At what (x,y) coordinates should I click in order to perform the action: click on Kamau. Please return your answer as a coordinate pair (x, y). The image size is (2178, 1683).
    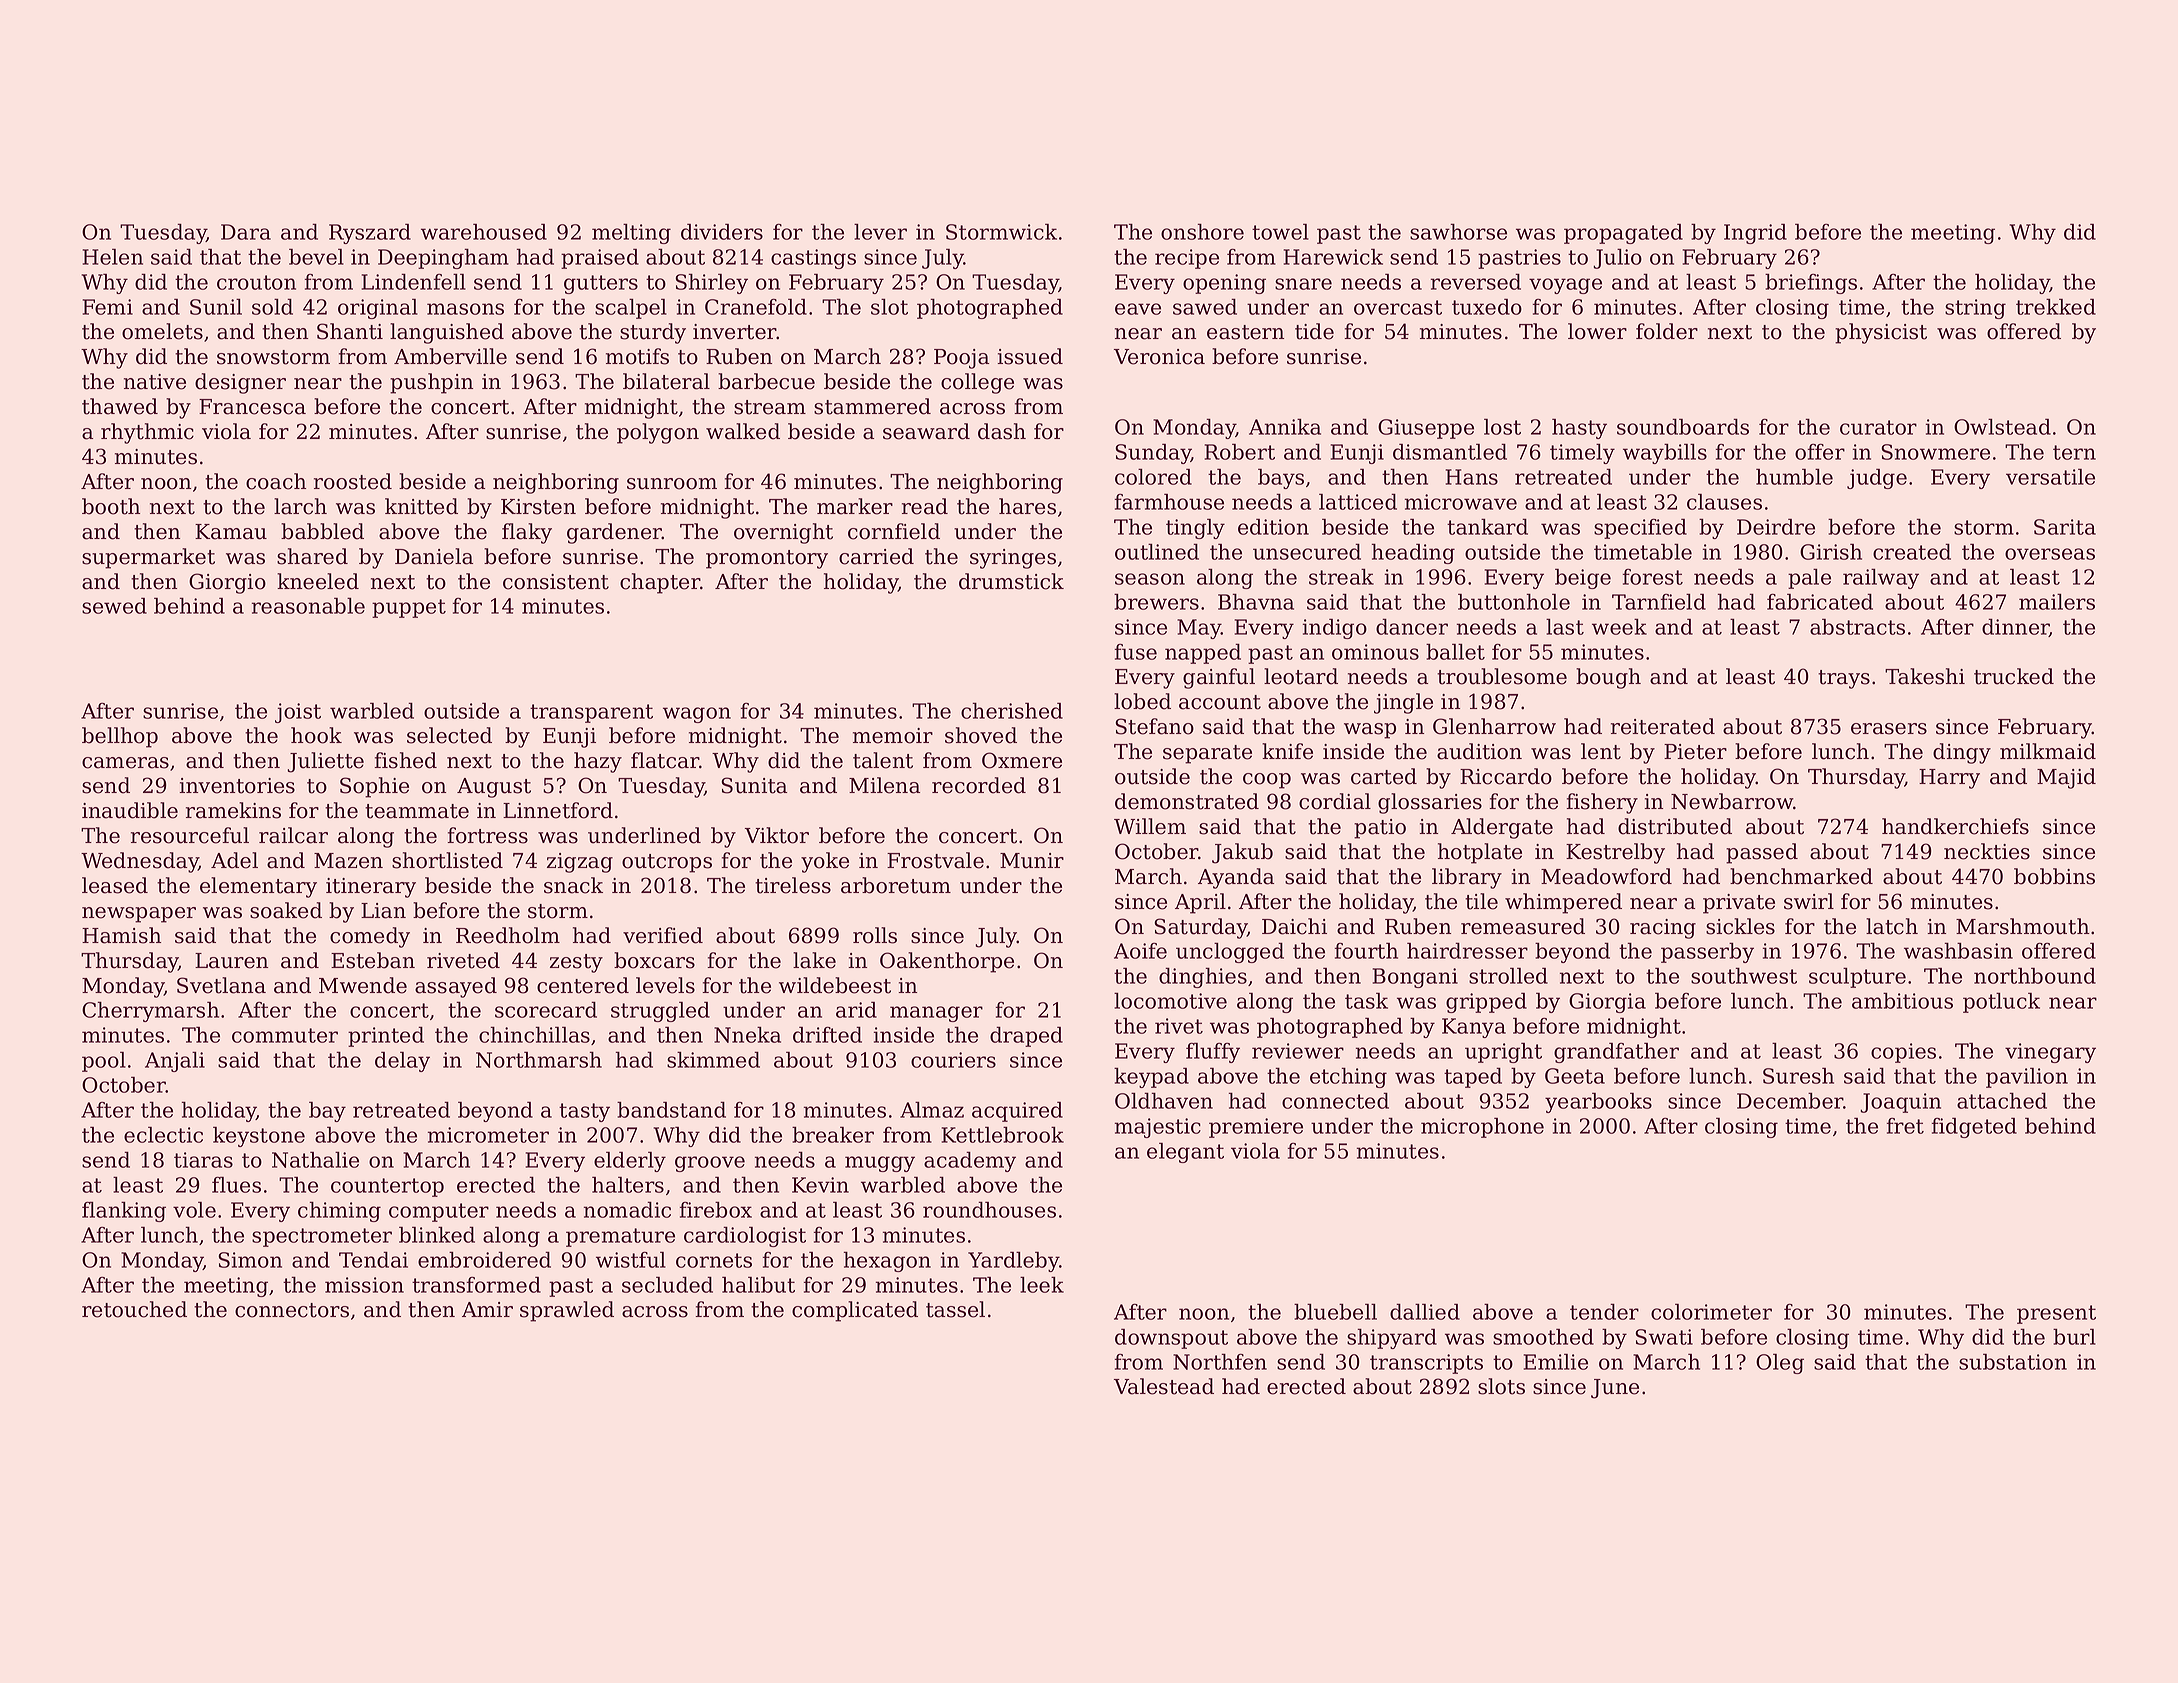
    Looking at the image, I should click on (231, 532).
